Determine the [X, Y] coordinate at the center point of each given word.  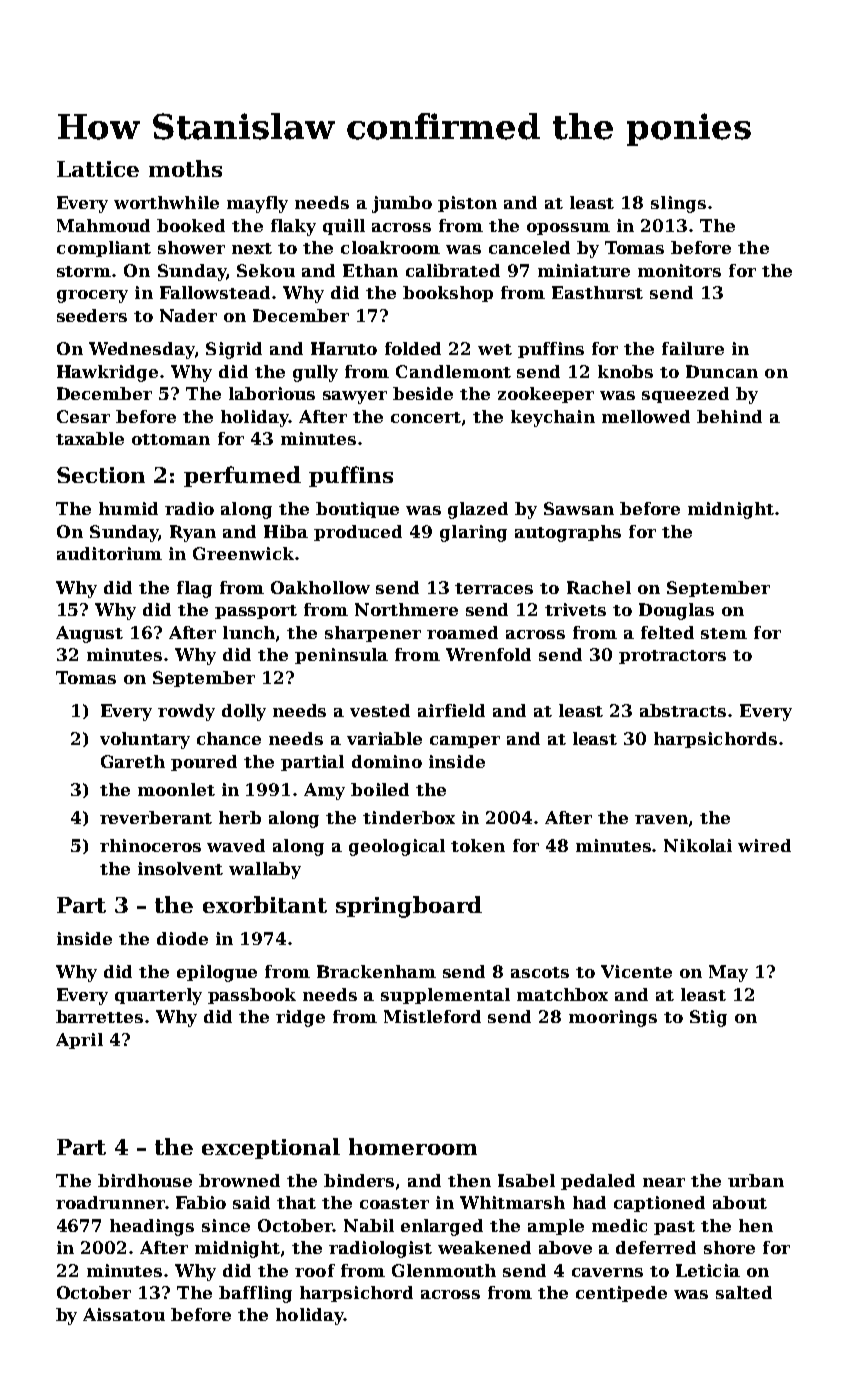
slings [678, 204]
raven [661, 819]
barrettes [99, 1016]
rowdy [186, 712]
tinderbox [409, 817]
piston [467, 204]
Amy [324, 791]
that [296, 1202]
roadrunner [110, 1202]
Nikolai [698, 845]
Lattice [98, 169]
